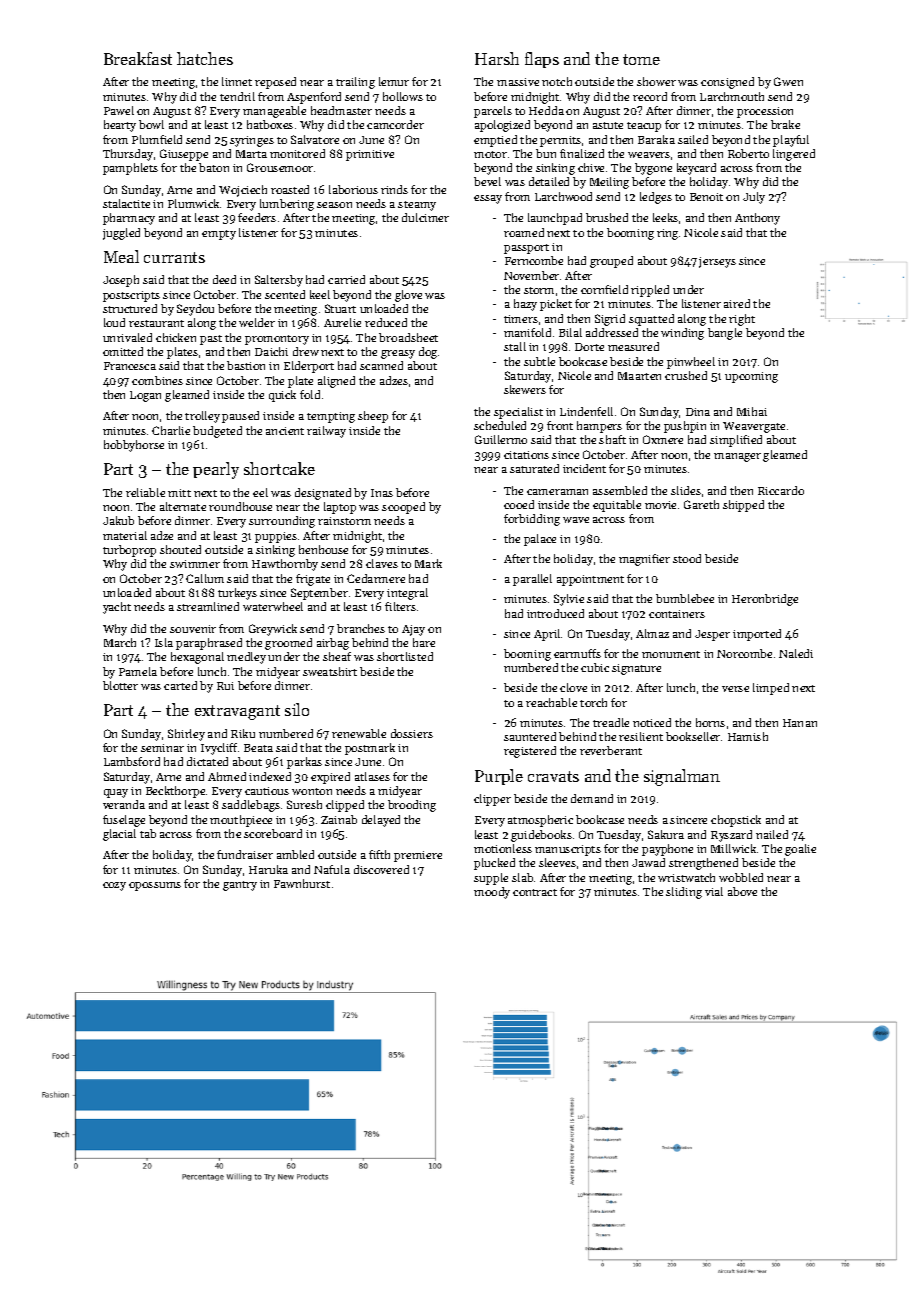 This screenshot has width=924, height=1308. What do you see at coordinates (666, 834) in the screenshot?
I see `Sakura` at bounding box center [666, 834].
